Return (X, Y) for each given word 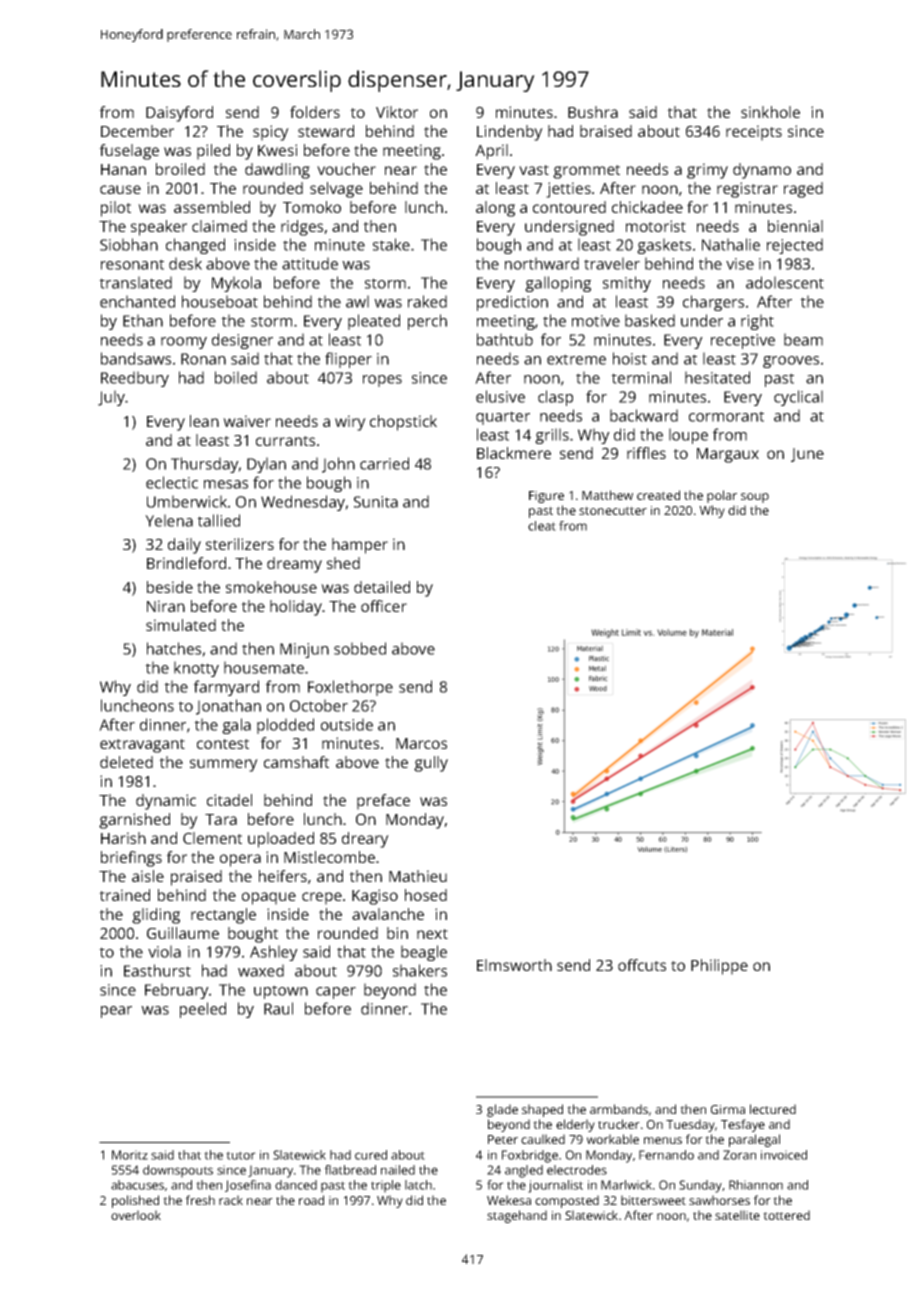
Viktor (397, 112)
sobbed (360, 648)
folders (315, 112)
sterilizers (240, 544)
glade (502, 1110)
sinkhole (770, 112)
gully (431, 764)
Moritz (130, 1155)
